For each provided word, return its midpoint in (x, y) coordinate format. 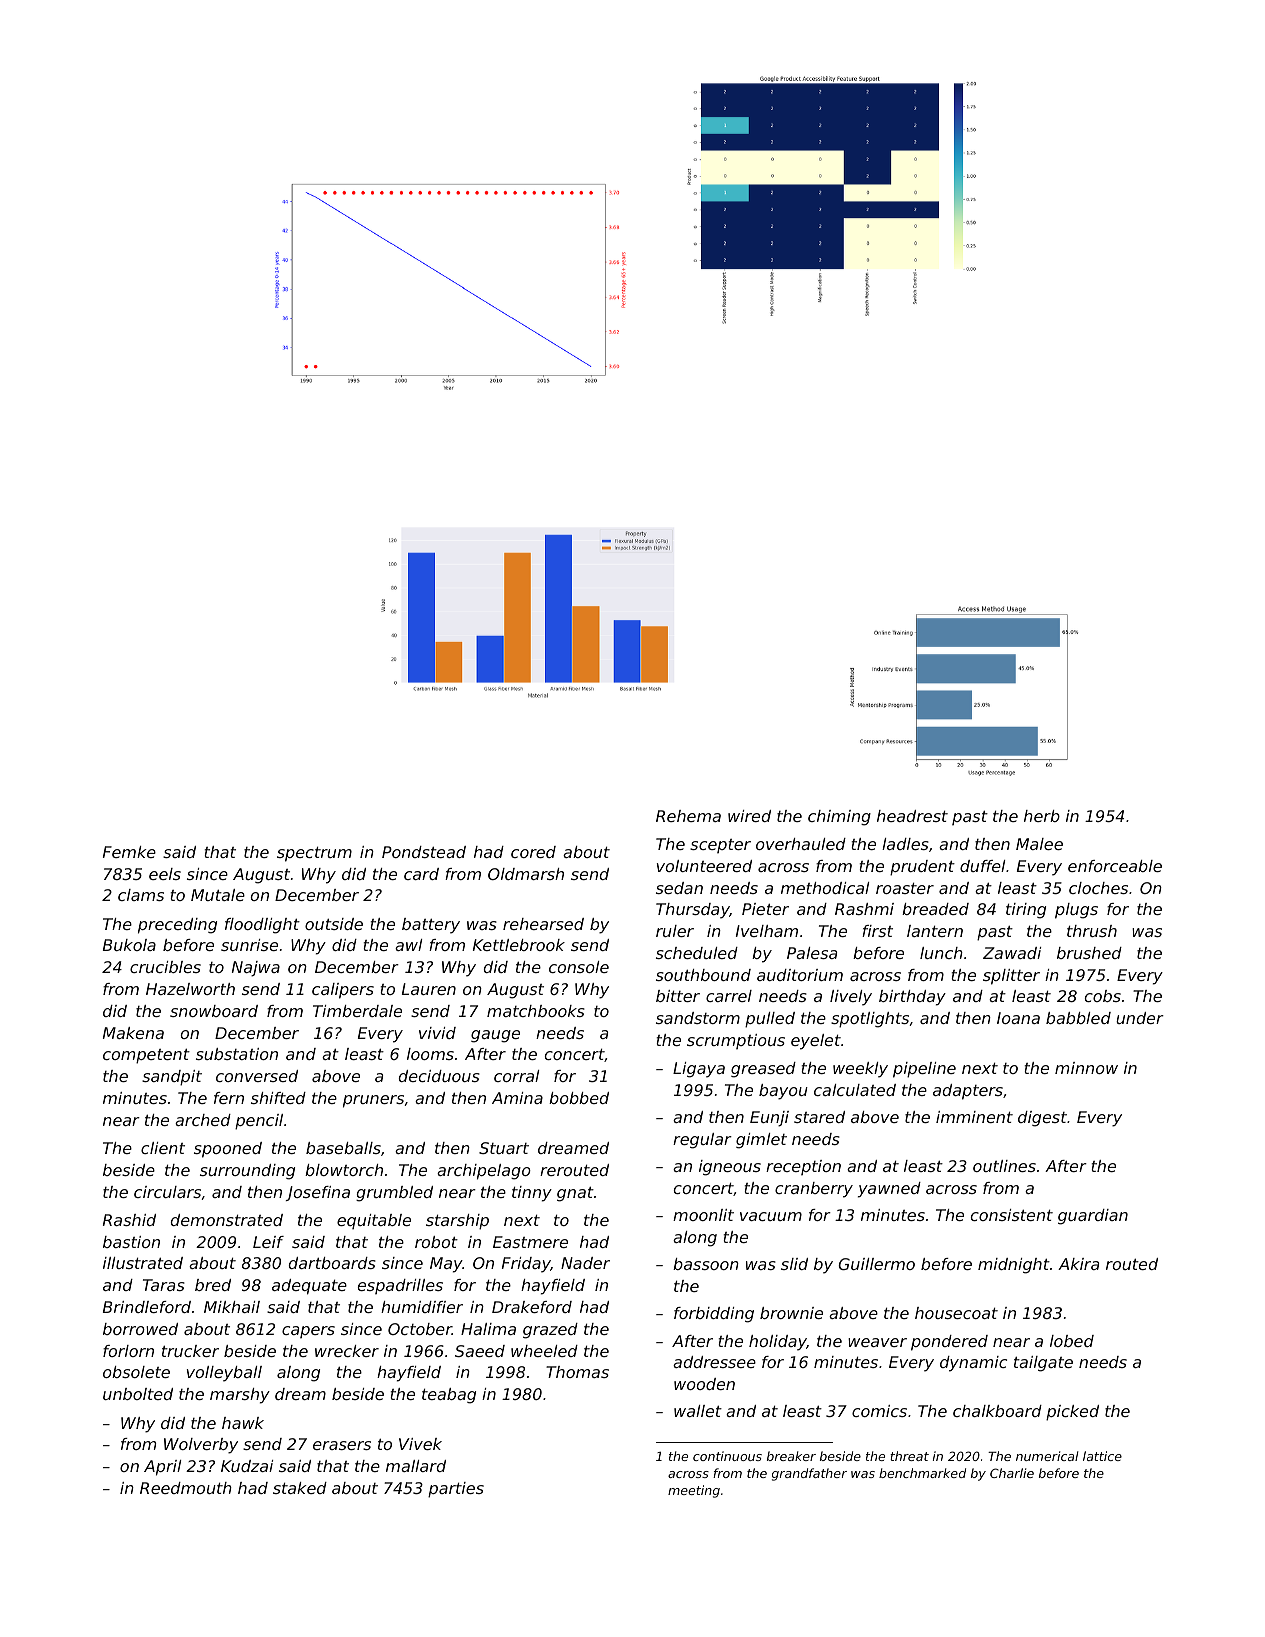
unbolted (138, 1394)
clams (141, 895)
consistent (1012, 1215)
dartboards (332, 1263)
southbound (703, 975)
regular (702, 1141)
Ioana (1018, 1018)
